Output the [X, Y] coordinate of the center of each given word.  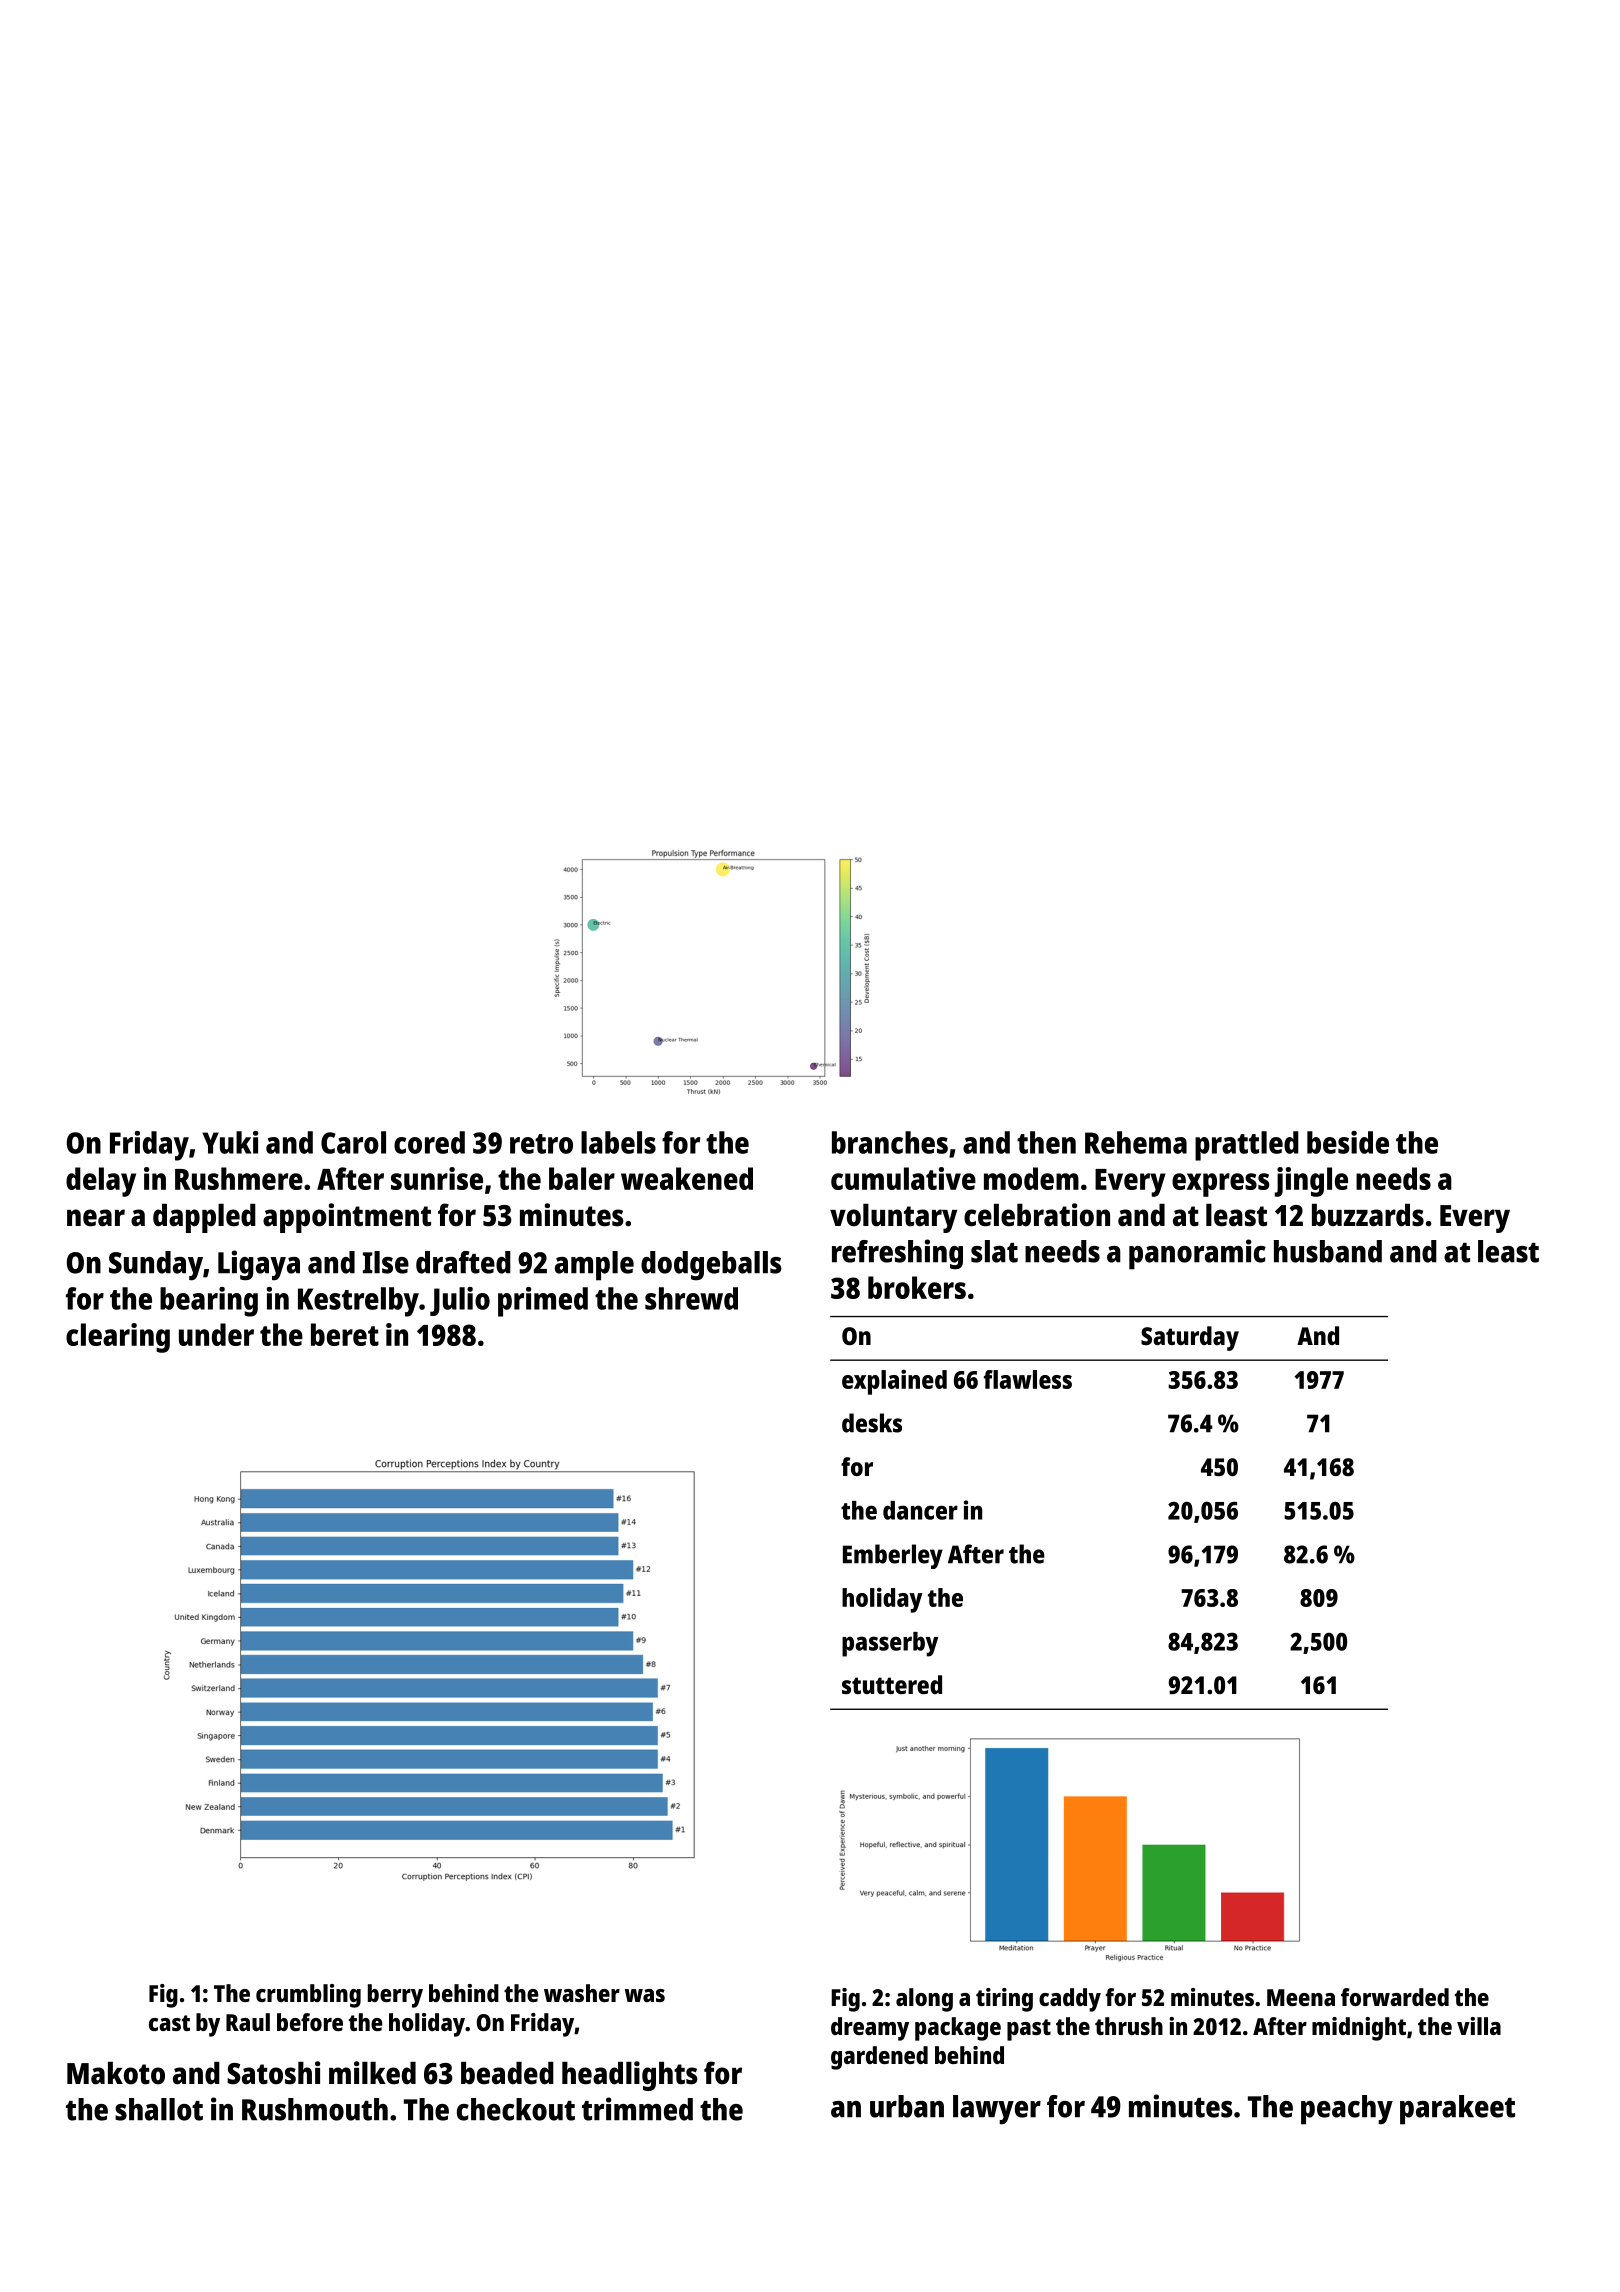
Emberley [893, 1556]
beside [1348, 1142]
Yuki [230, 1142]
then [1046, 1142]
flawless [1028, 1379]
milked [372, 2073]
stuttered [892, 1684]
